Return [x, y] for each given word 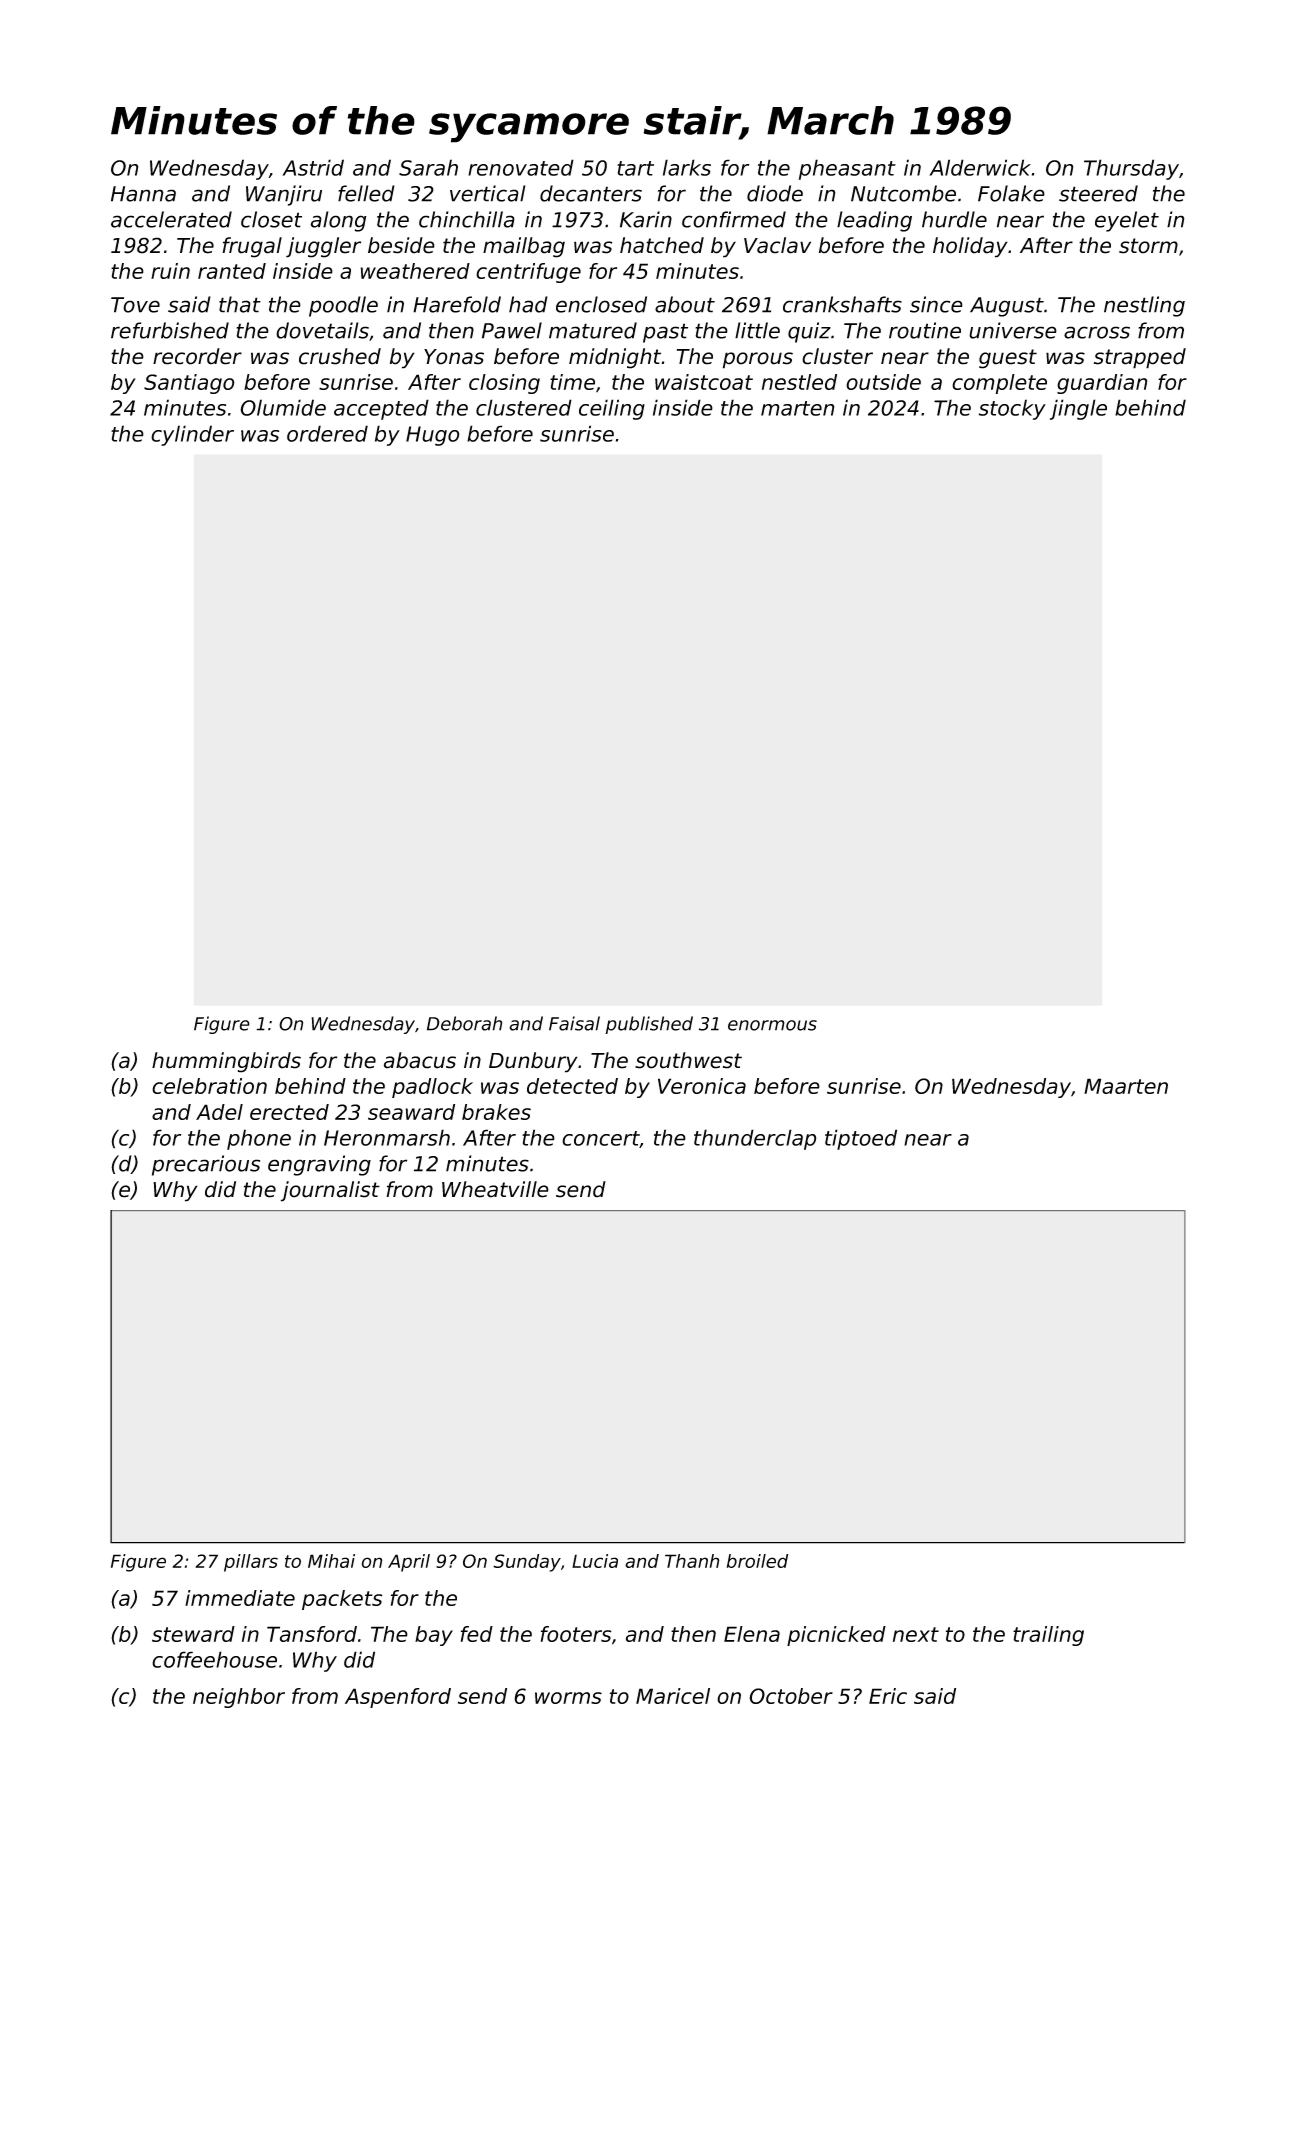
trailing [1048, 1636]
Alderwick [980, 167]
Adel [219, 1112]
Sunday [527, 1563]
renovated [521, 167]
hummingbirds [226, 1062]
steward [193, 1634]
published [649, 1025]
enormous [772, 1025]
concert [601, 1139]
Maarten [1126, 1086]
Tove [135, 305]
